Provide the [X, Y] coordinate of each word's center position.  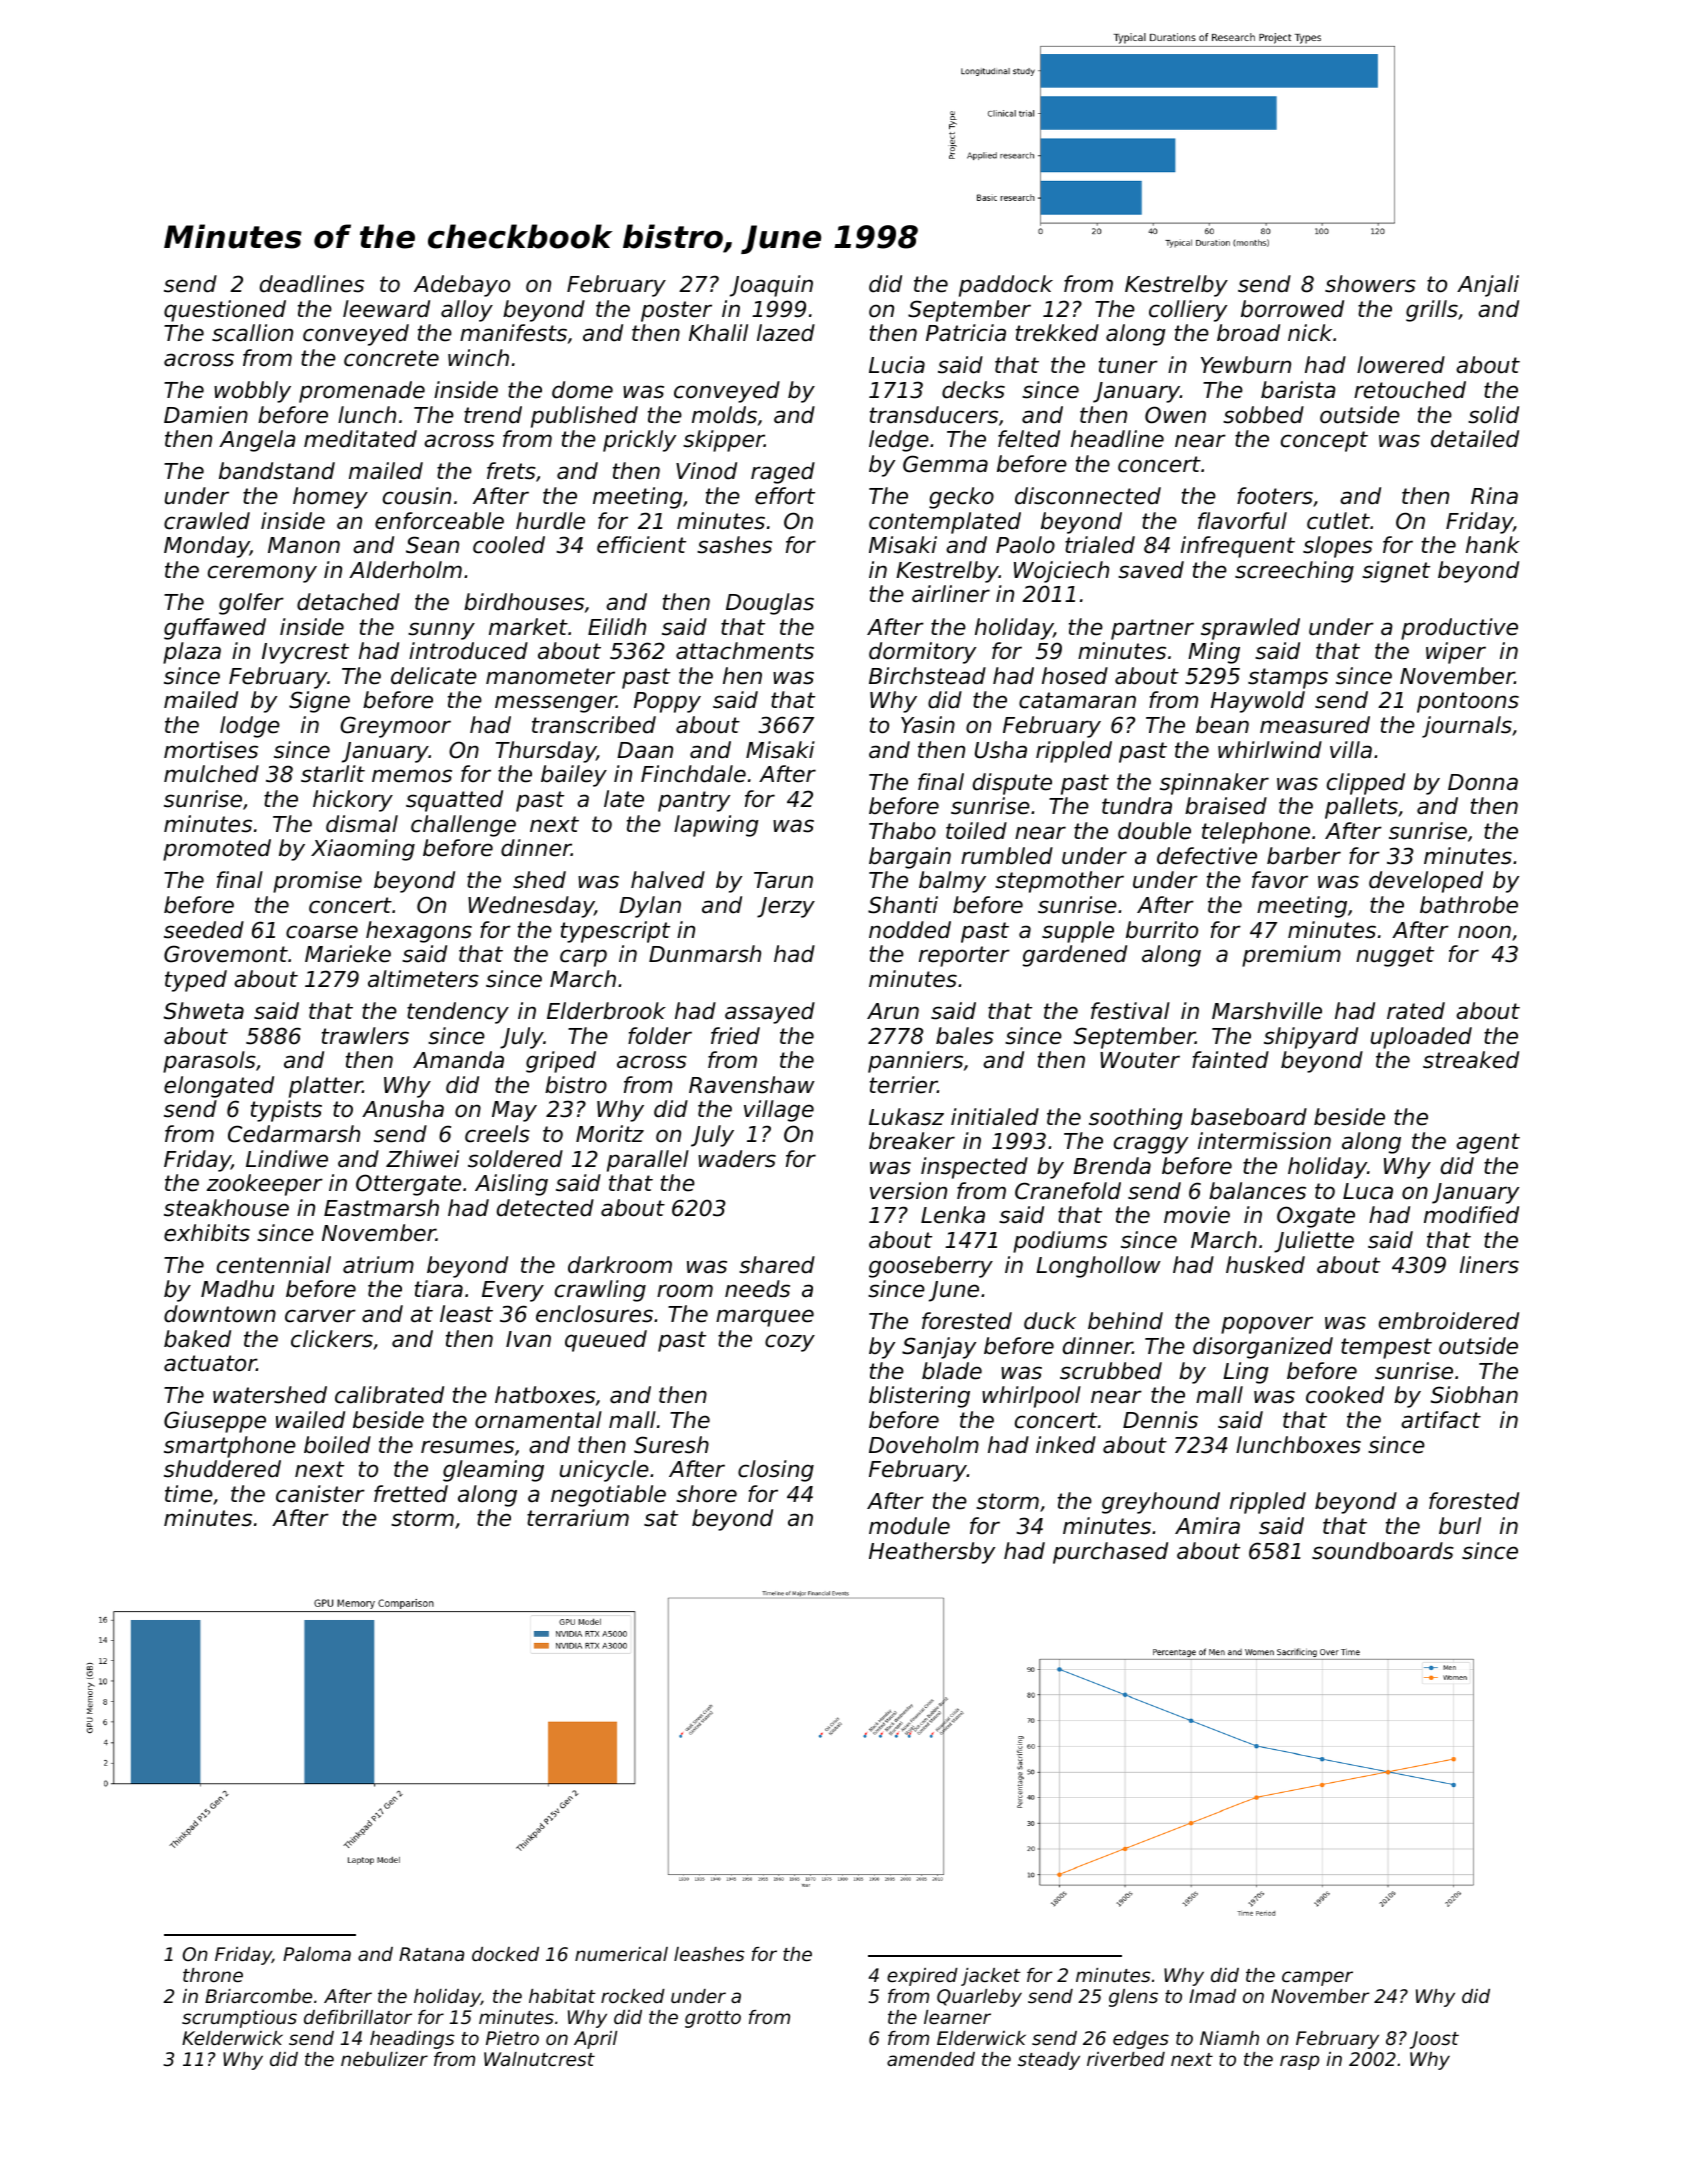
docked [505, 1954]
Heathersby [932, 1553]
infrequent [1238, 547]
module [909, 1526]
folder [660, 1036]
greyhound [1161, 1503]
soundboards [1383, 1551]
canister [320, 1494]
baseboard [1249, 1117]
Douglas [770, 604]
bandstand [277, 471]
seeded [204, 930]
